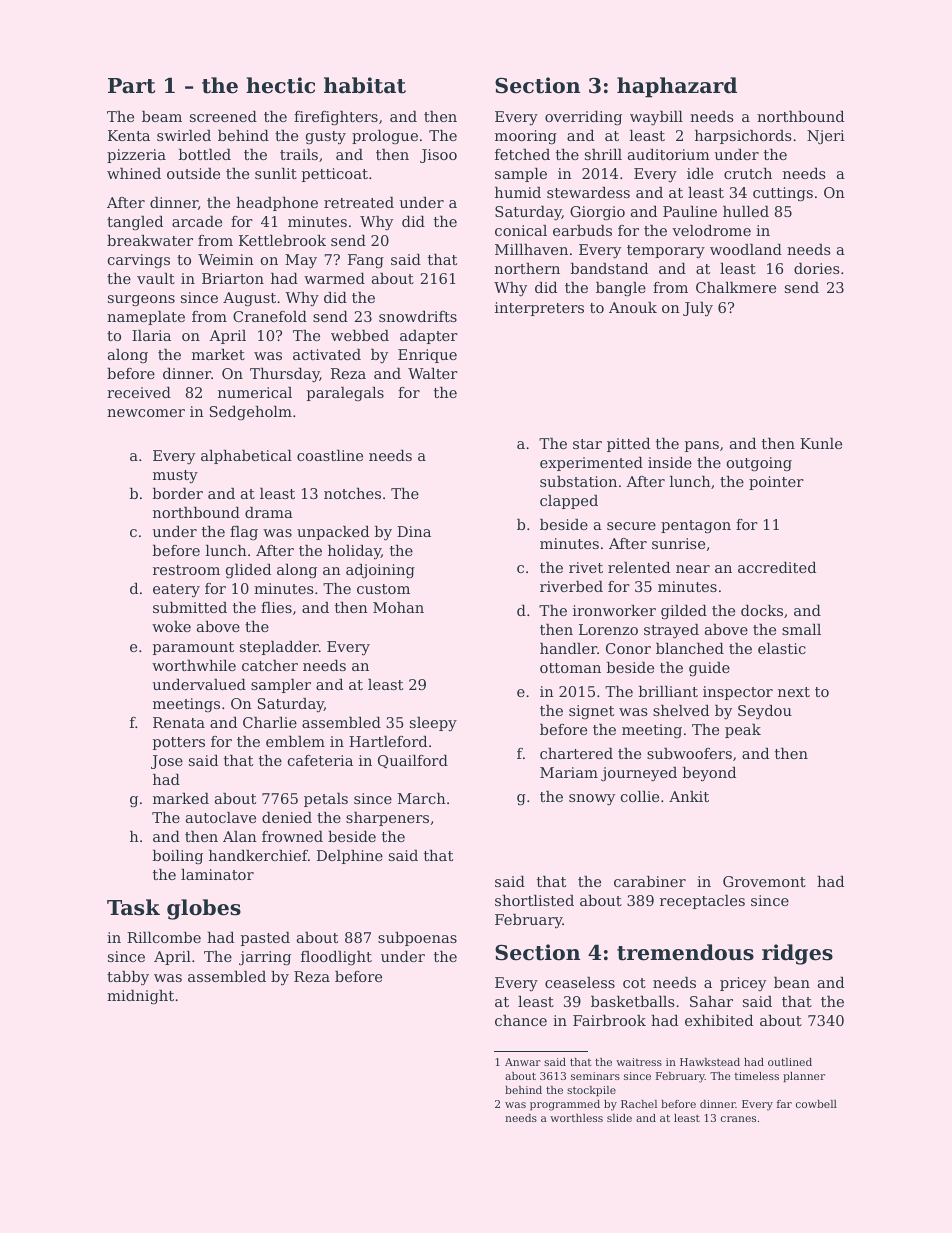 The height and width of the image is (1233, 952). Describe the element at coordinates (365, 85) in the image. I see `habitat` at that location.
